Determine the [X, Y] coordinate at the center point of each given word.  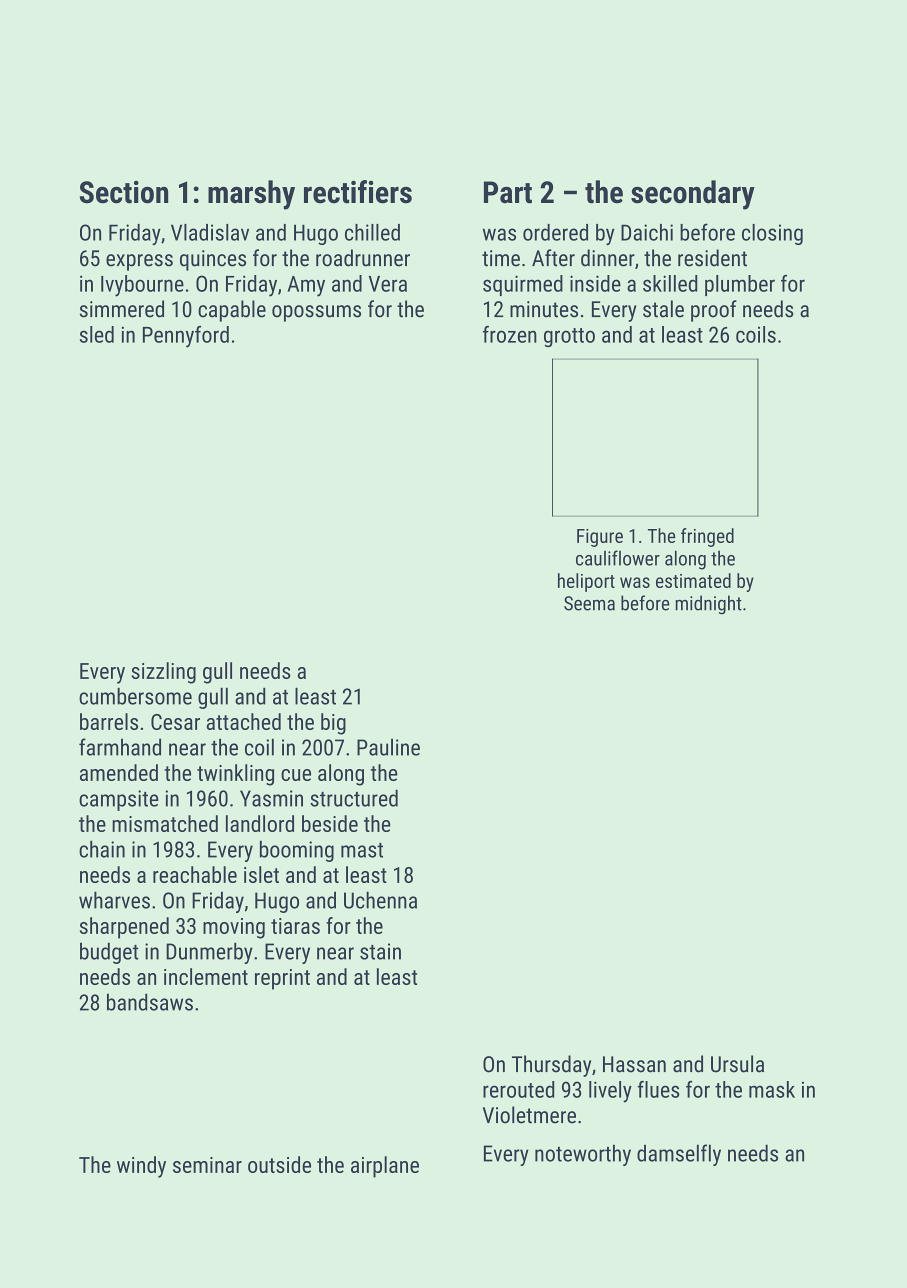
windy [141, 1167]
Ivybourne [142, 286]
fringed [707, 537]
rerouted [518, 1089]
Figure [600, 538]
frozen [510, 334]
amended [119, 772]
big [333, 724]
